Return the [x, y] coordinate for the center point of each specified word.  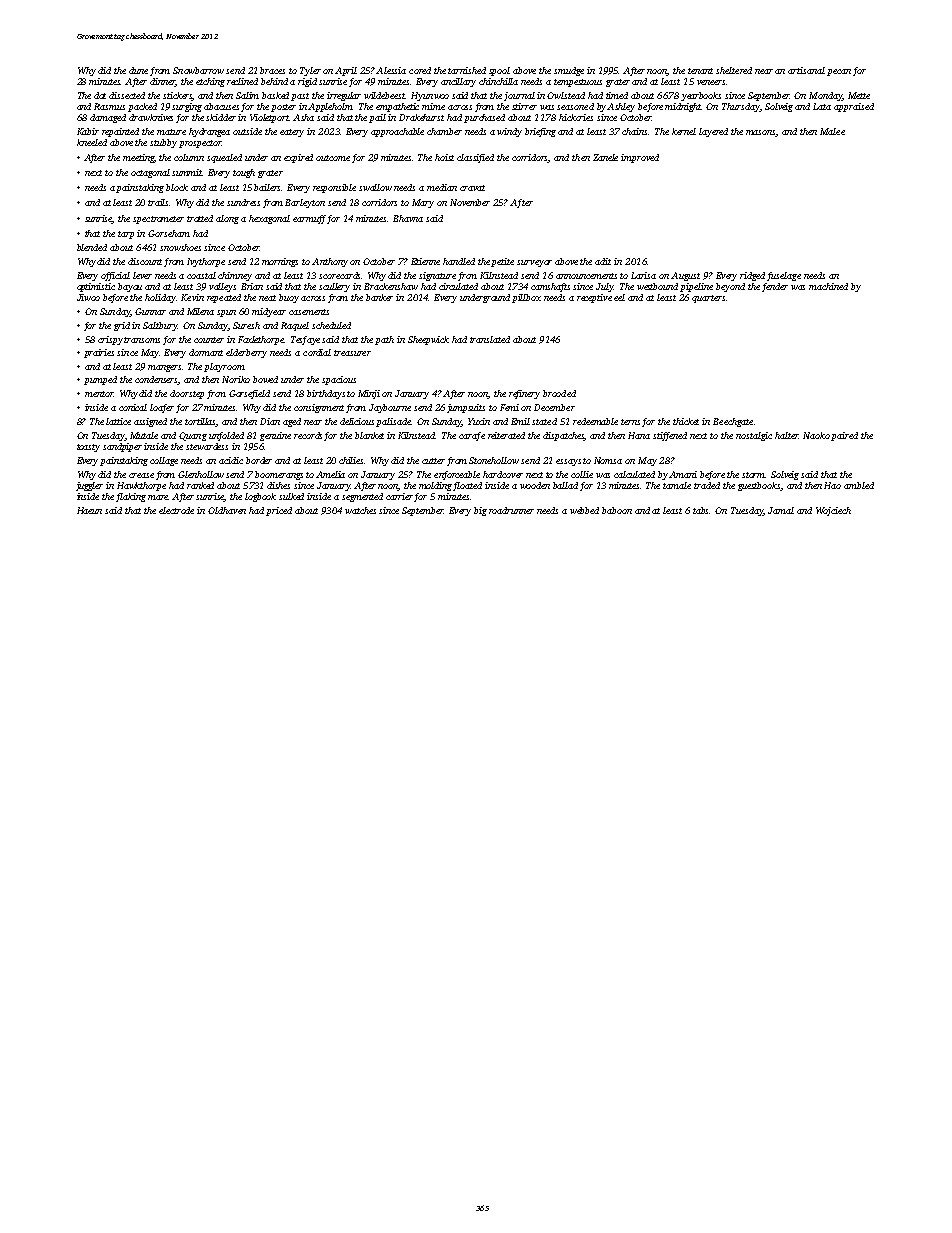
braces [272, 70]
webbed [584, 510]
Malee [832, 131]
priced [279, 511]
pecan [839, 72]
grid [122, 326]
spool [499, 71]
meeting [138, 158]
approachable [397, 132]
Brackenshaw [391, 286]
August [685, 276]
